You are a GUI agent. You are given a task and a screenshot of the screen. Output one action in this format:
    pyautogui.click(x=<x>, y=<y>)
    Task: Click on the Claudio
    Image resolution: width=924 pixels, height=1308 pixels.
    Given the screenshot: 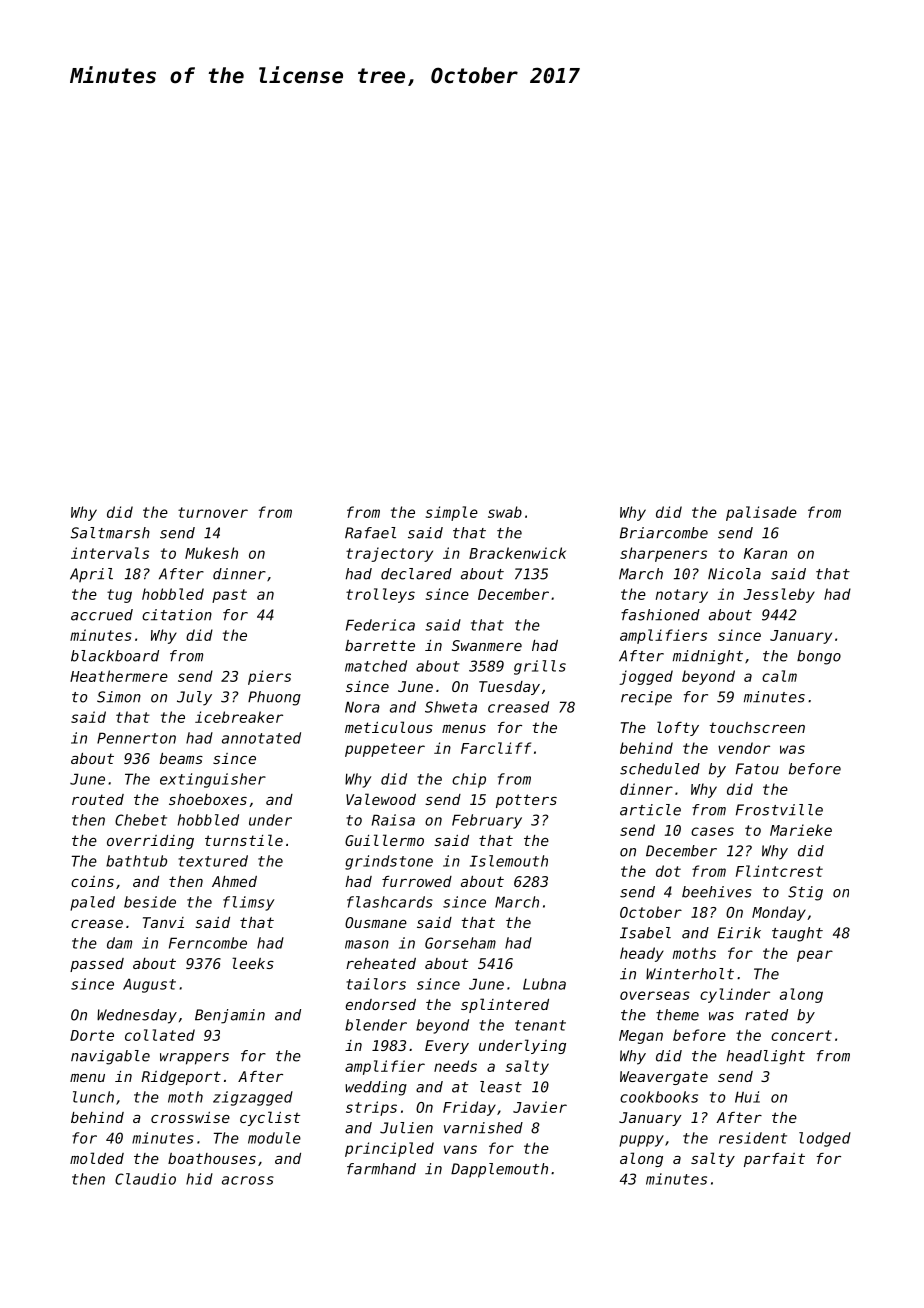 What is the action you would take?
    pyautogui.click(x=145, y=1179)
